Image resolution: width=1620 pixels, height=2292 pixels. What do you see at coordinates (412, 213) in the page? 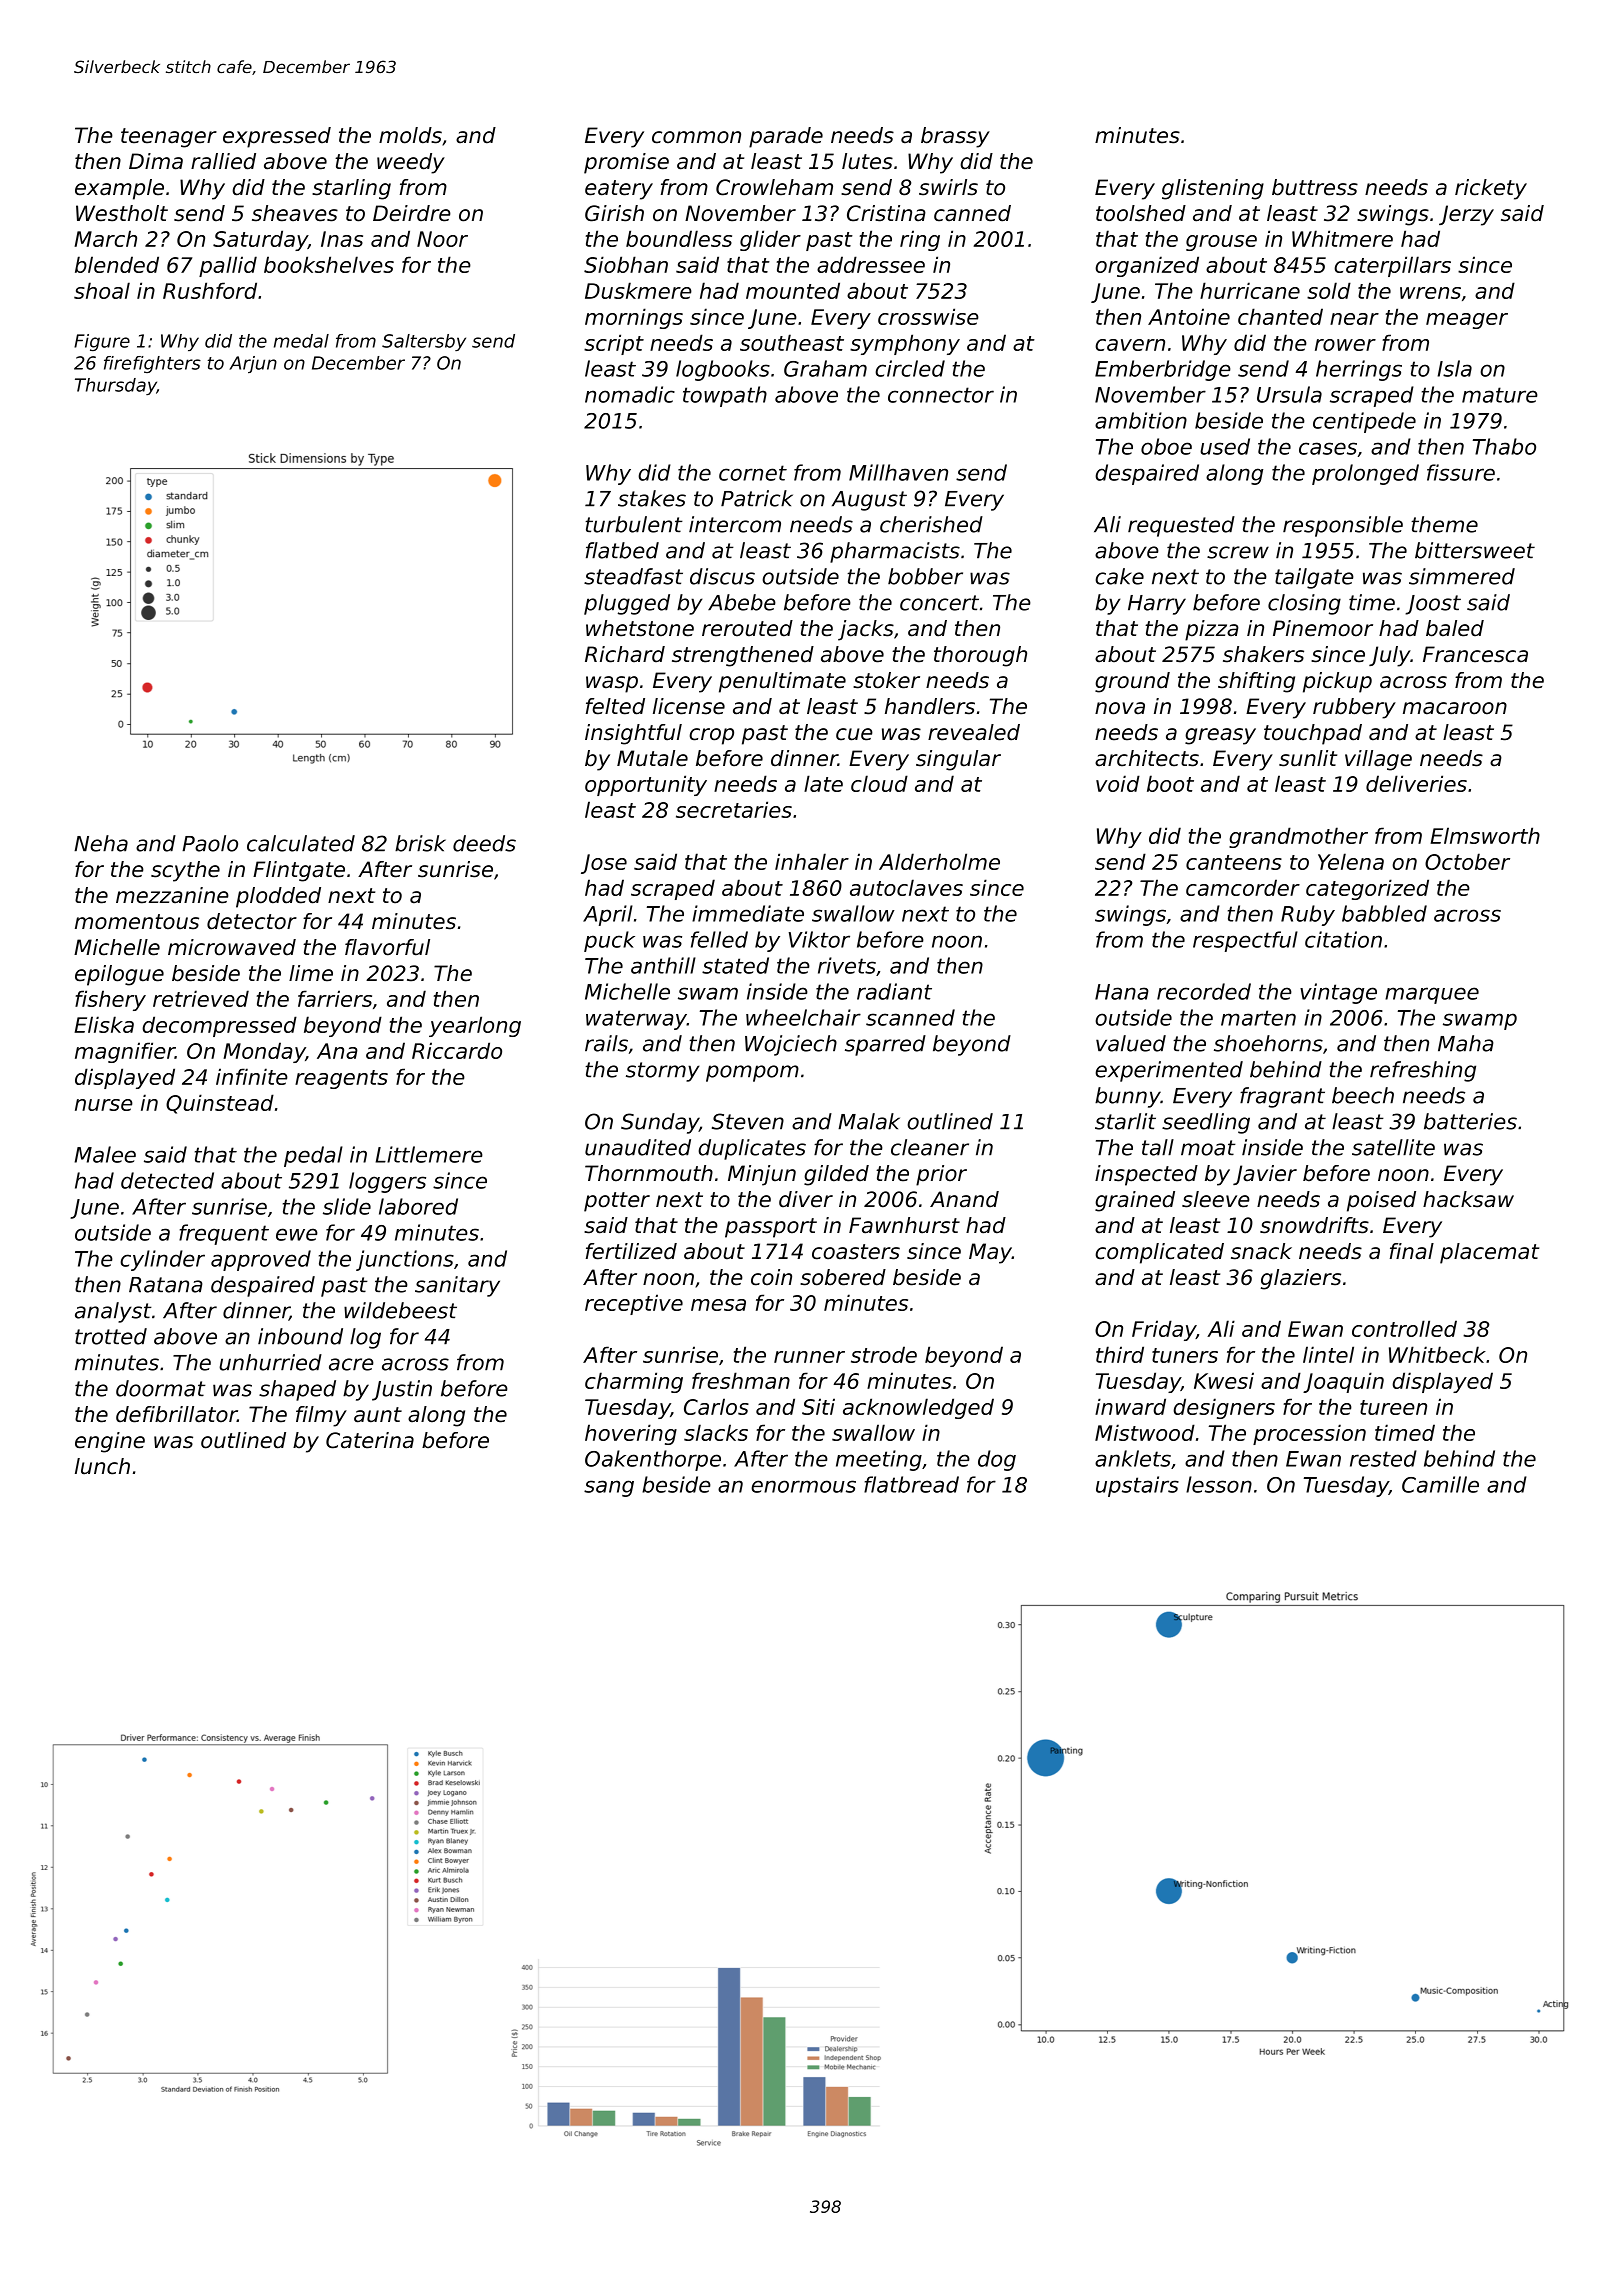
I see `Deirdre` at bounding box center [412, 213].
